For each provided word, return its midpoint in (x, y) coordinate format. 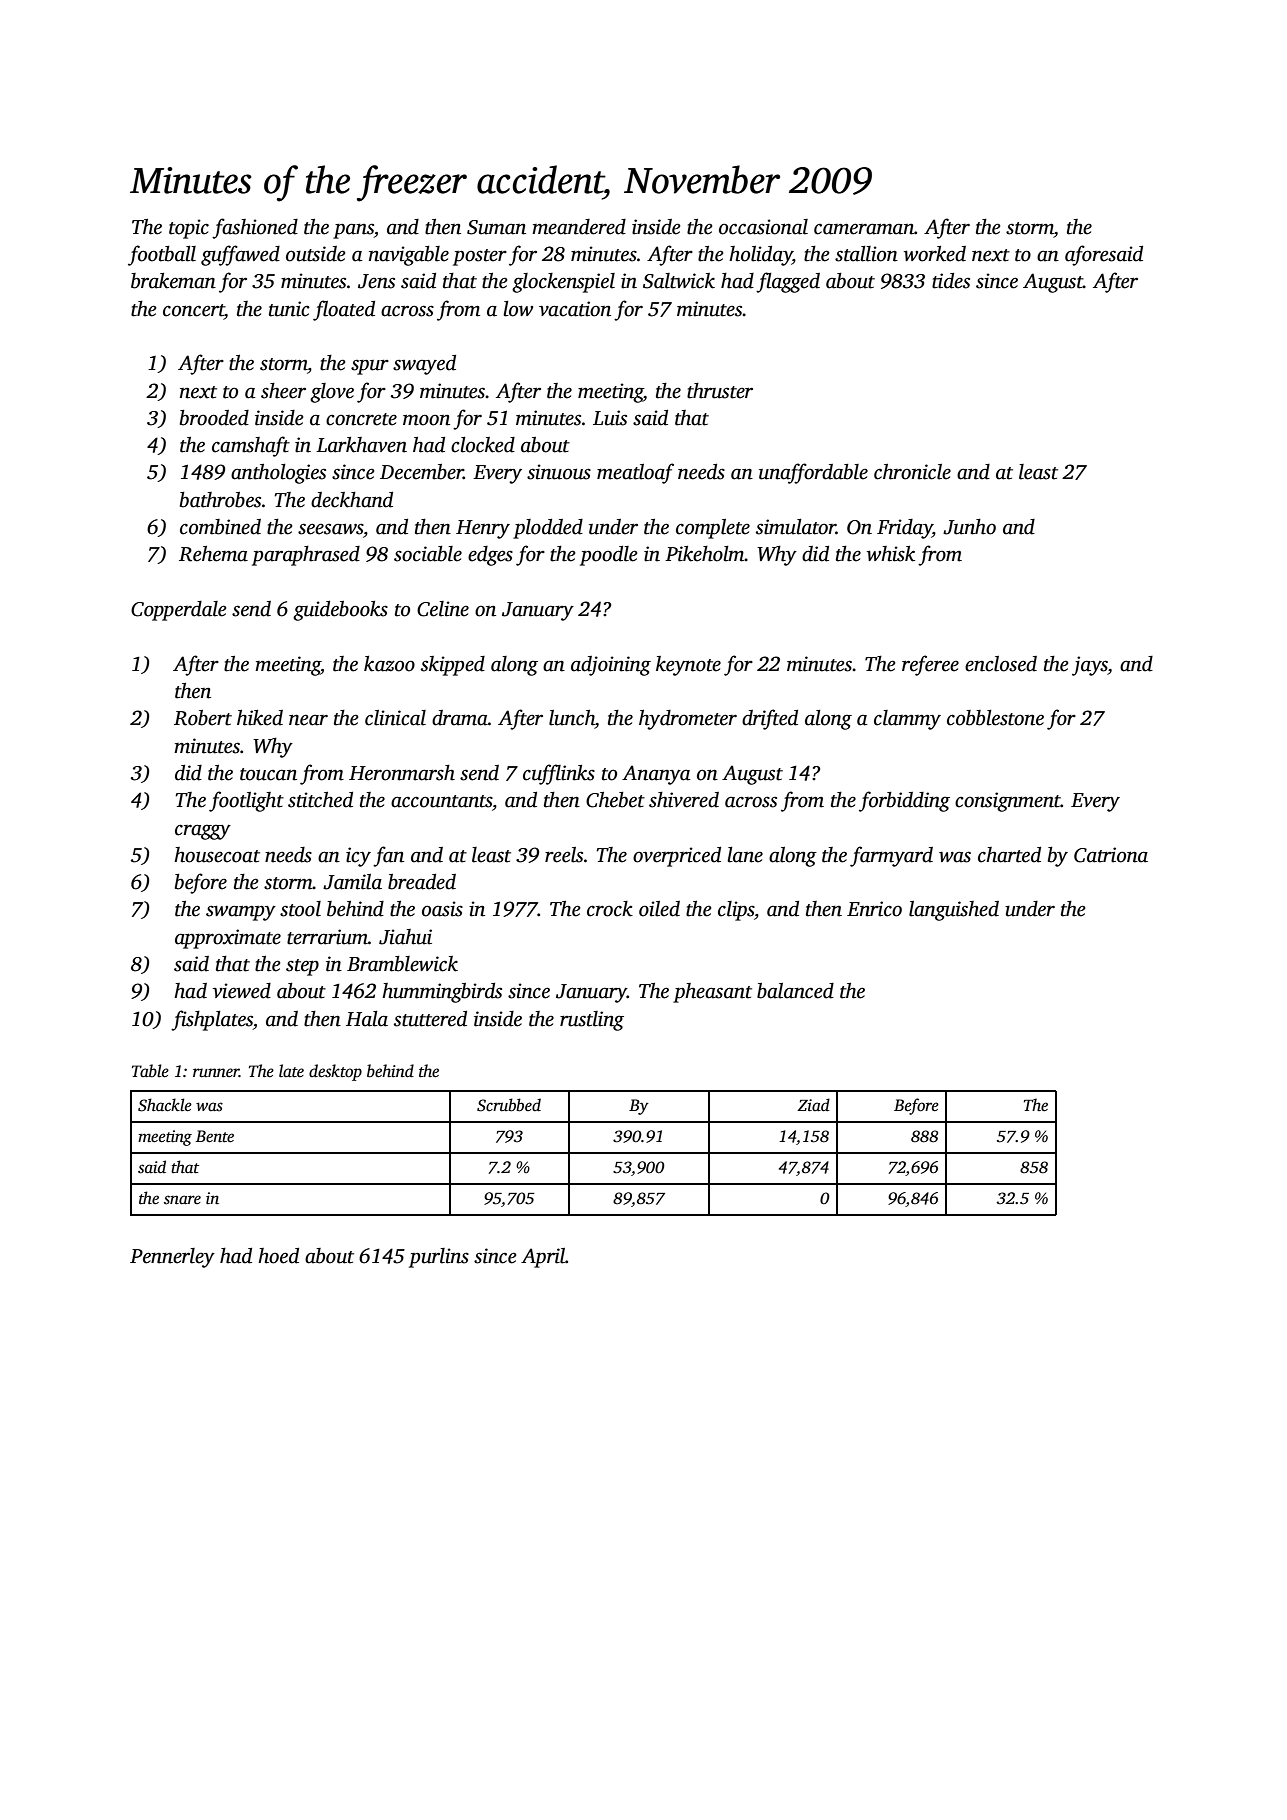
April (543, 1258)
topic (189, 229)
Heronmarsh (402, 773)
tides (951, 281)
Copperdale (178, 611)
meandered (579, 227)
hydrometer (688, 720)
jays (1090, 666)
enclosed (1001, 664)
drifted (770, 719)
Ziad (813, 1105)
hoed (278, 1256)
